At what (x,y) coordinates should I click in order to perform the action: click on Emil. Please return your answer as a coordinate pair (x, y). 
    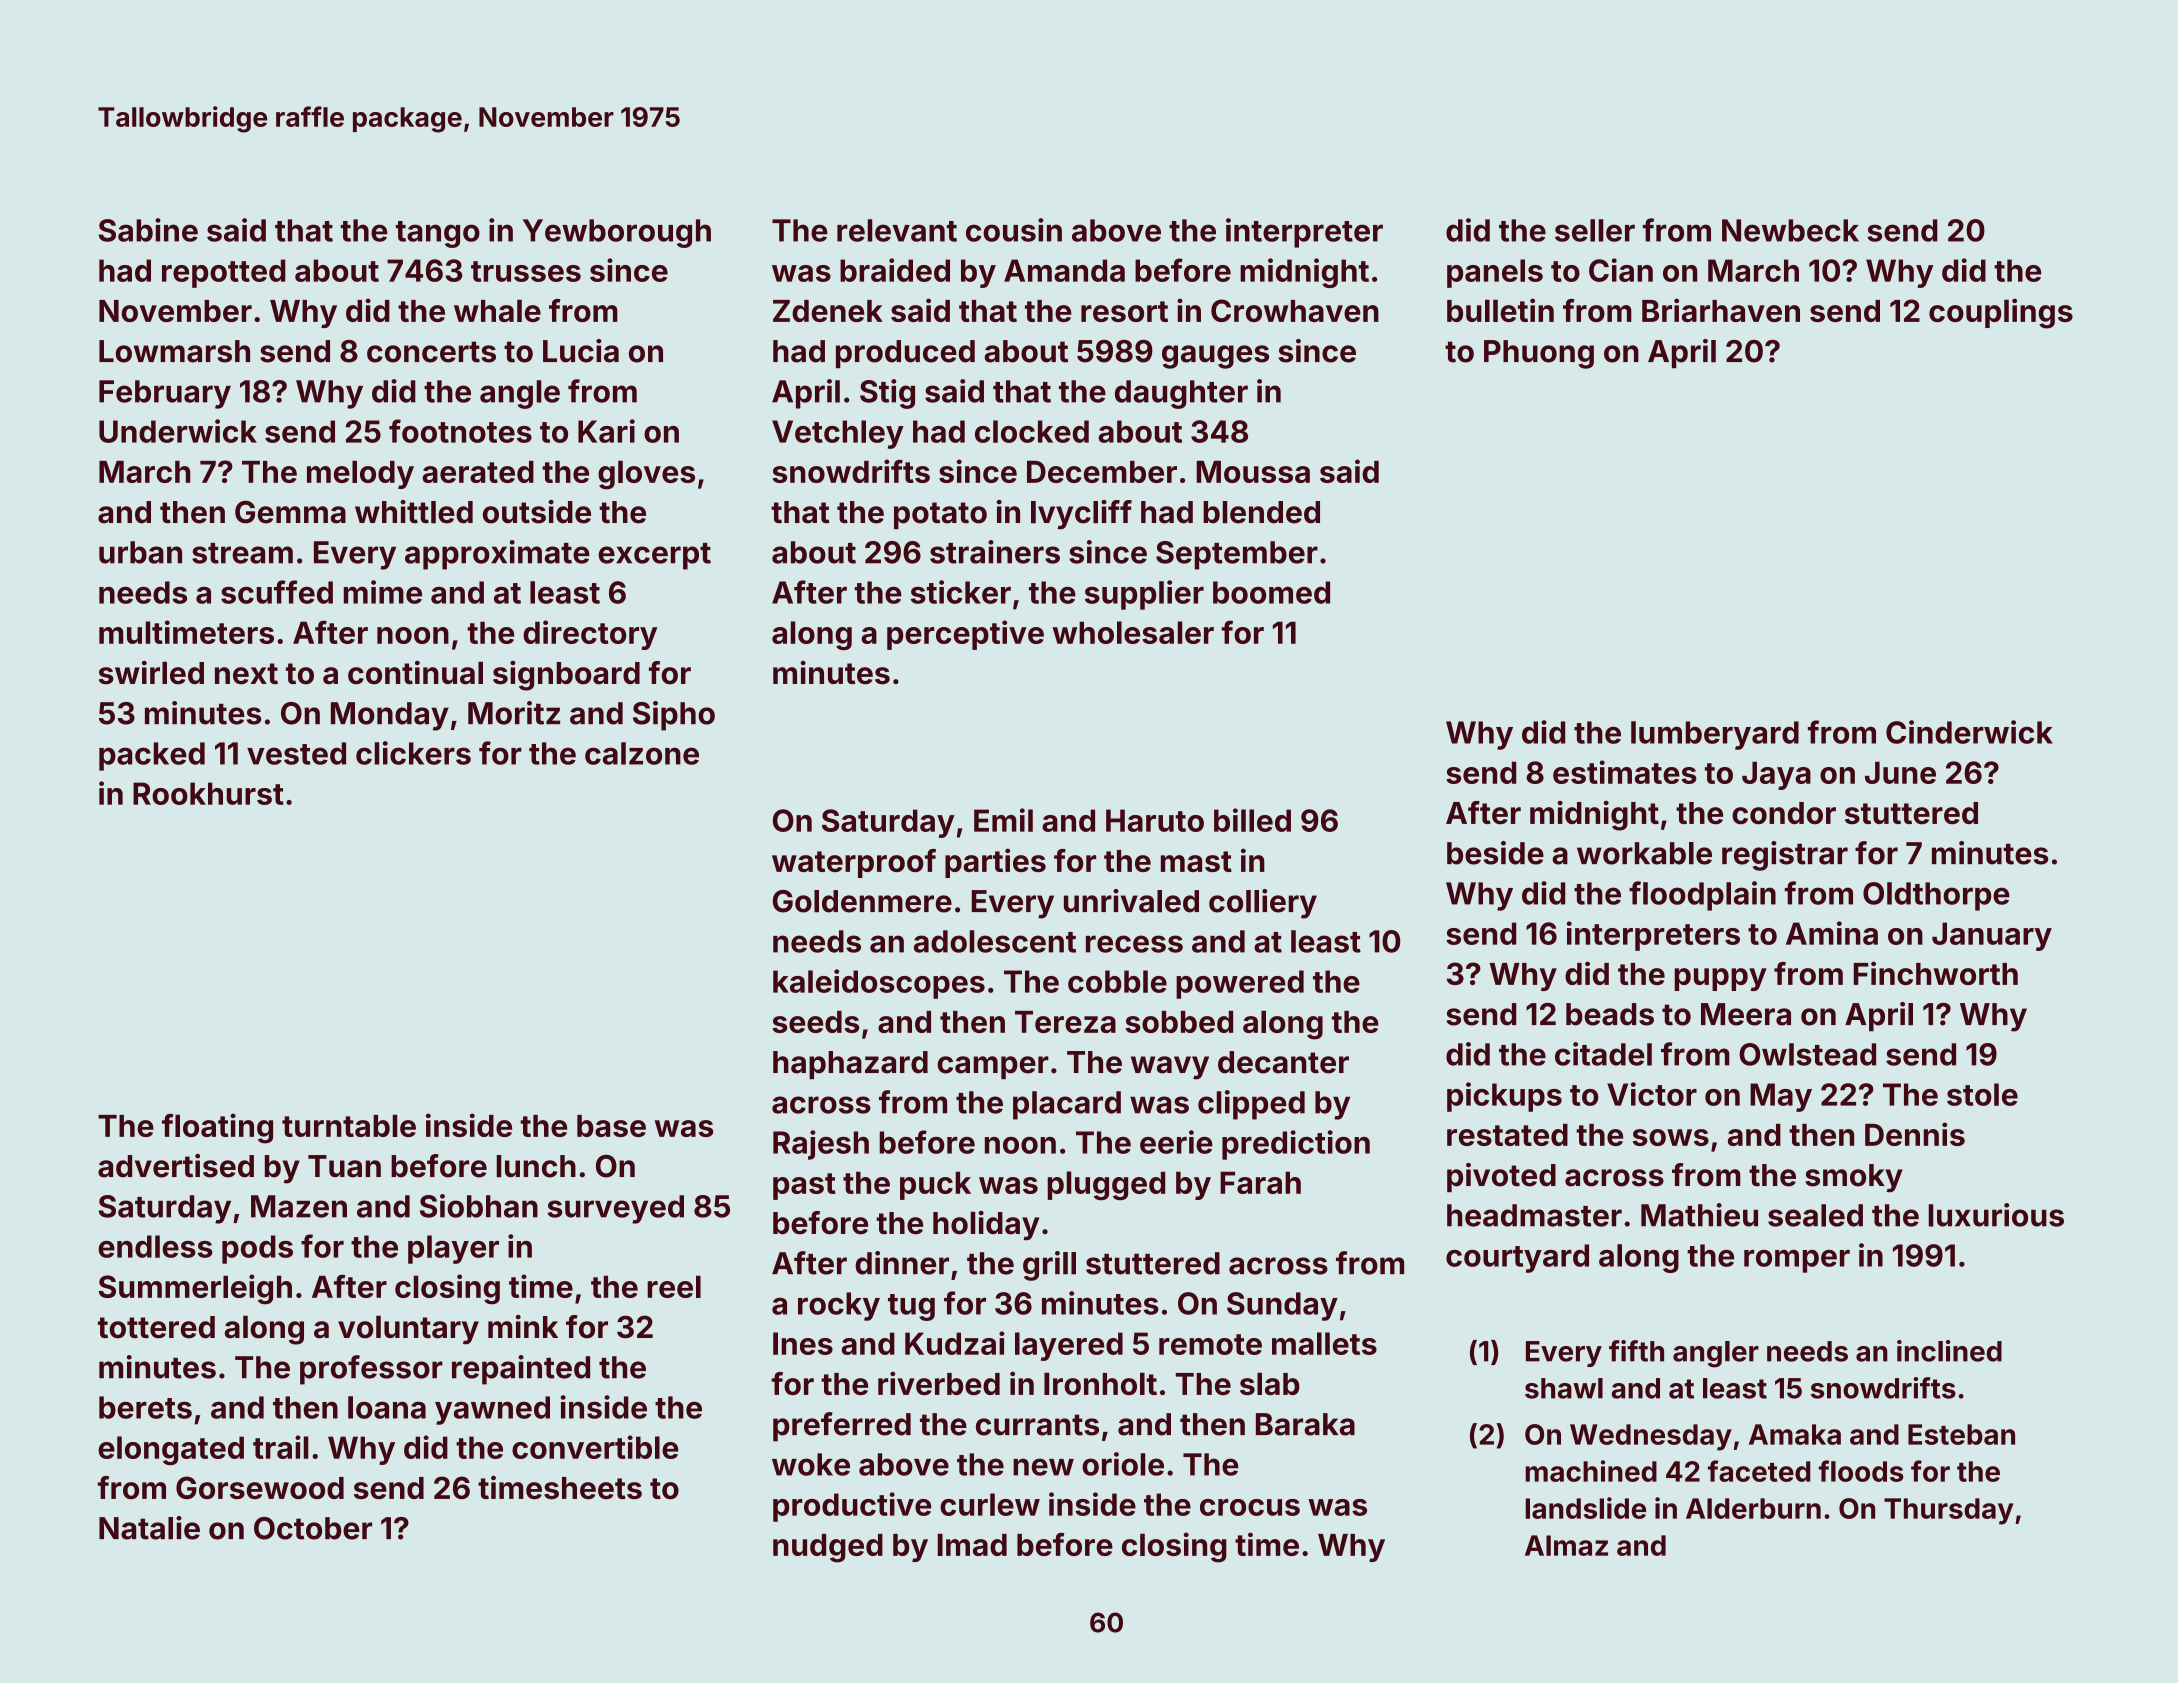
    Looking at the image, I should click on (1003, 820).
